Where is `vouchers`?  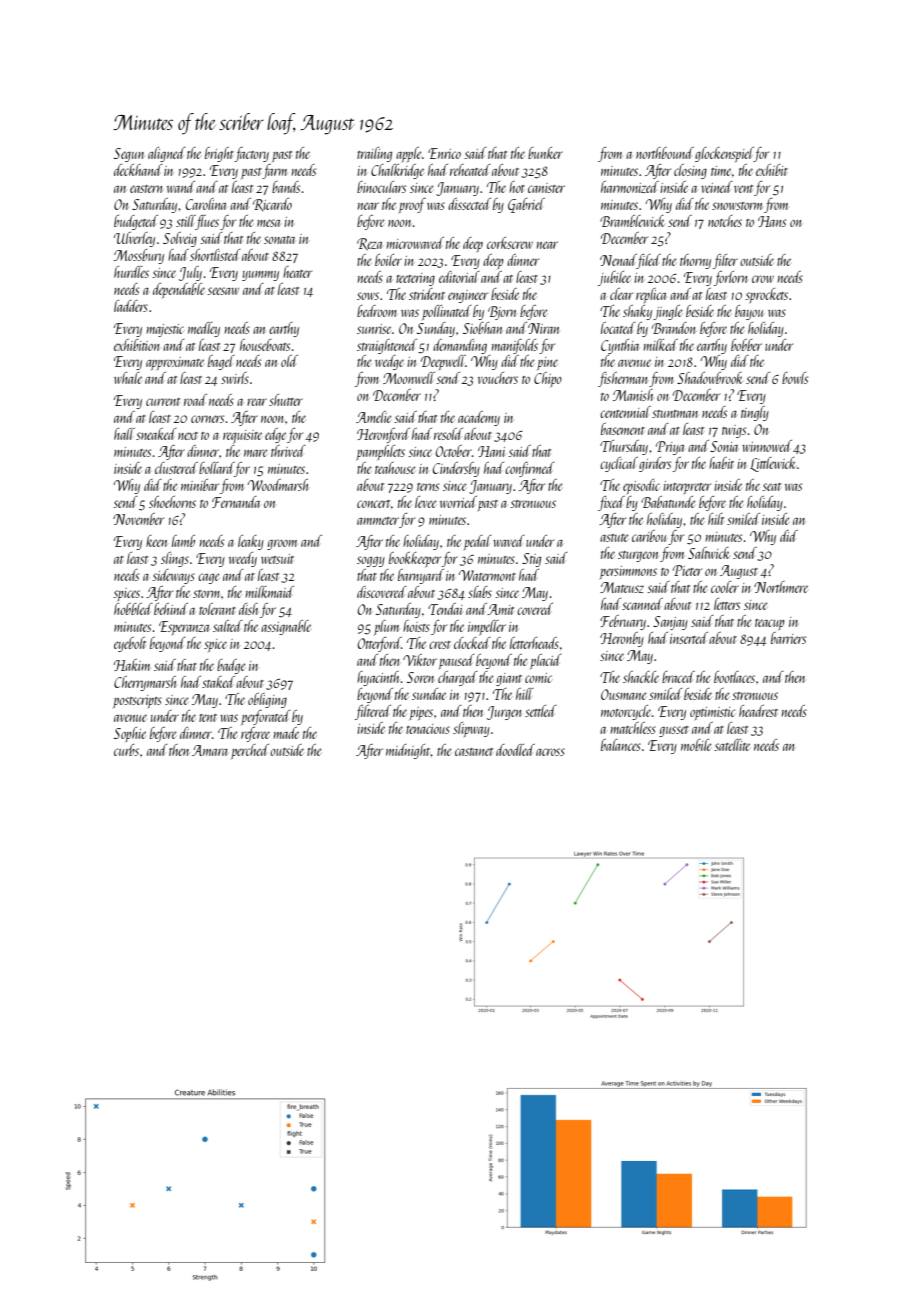 vouchers is located at coordinates (498, 378).
